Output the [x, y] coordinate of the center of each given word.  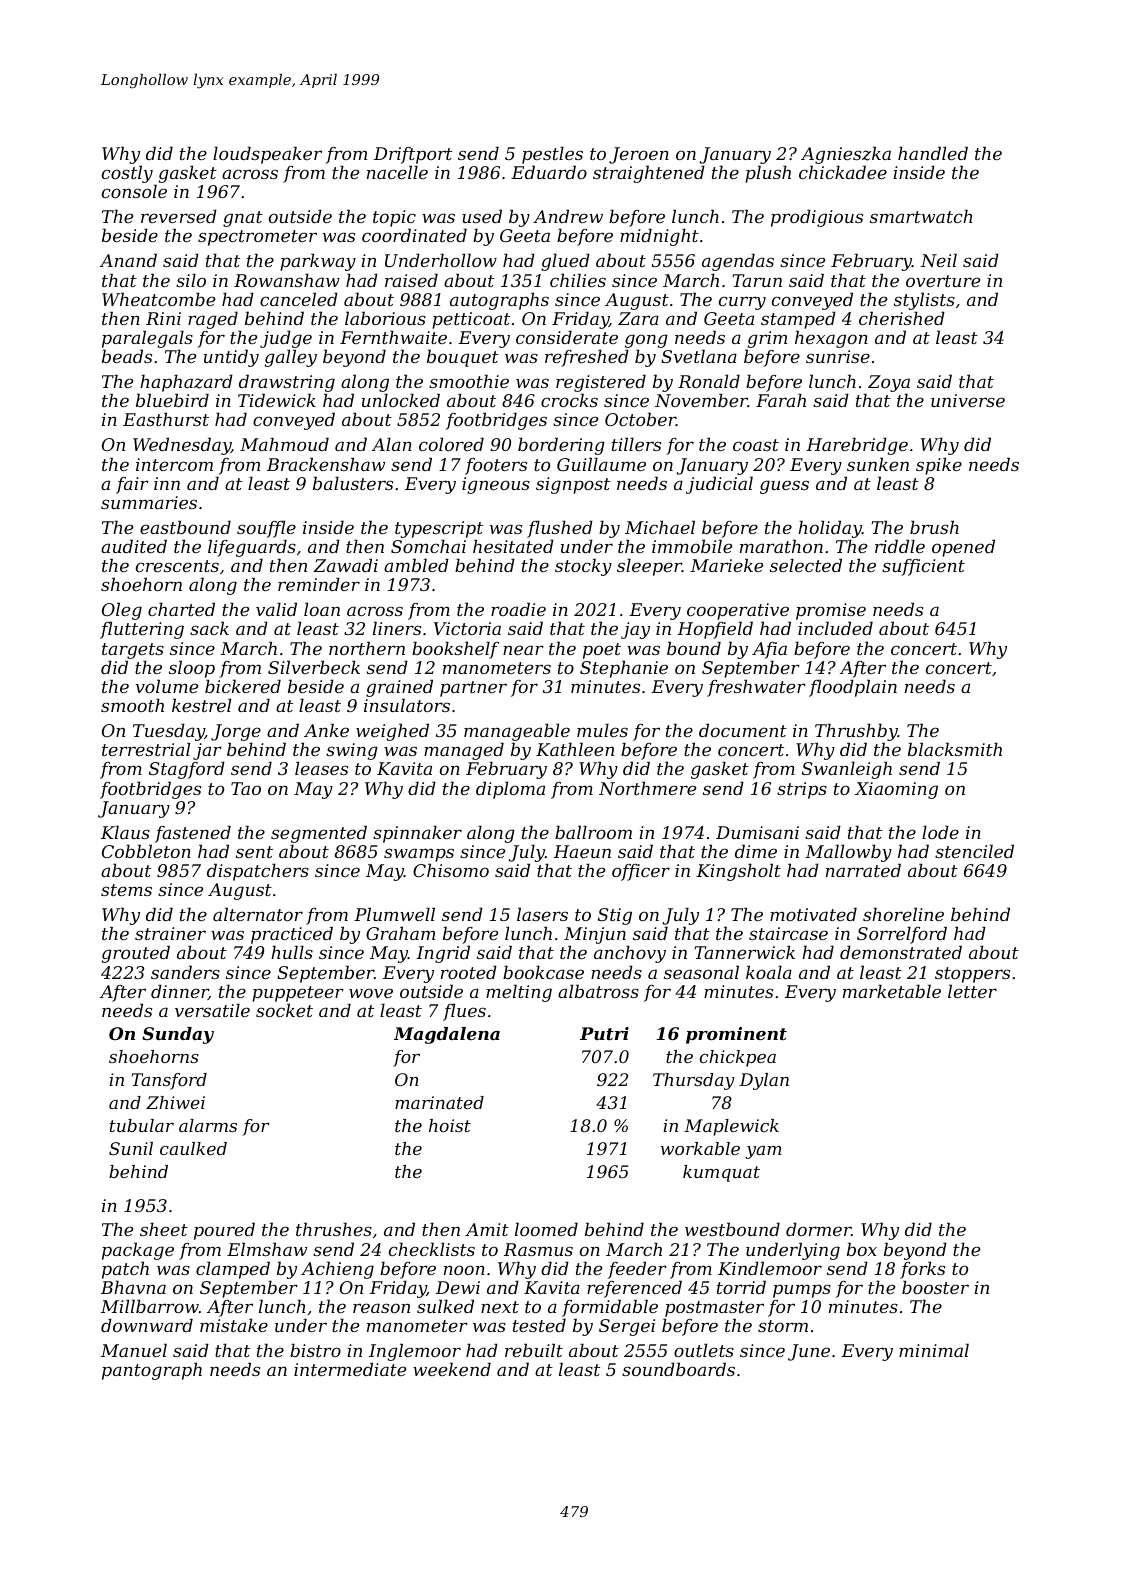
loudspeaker [267, 155]
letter [972, 991]
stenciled [974, 851]
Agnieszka [846, 155]
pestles [552, 155]
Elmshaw [267, 1249]
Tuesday [169, 732]
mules [602, 730]
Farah [781, 400]
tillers [636, 444]
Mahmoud [284, 444]
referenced [634, 1289]
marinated [439, 1102]
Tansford [169, 1081]
